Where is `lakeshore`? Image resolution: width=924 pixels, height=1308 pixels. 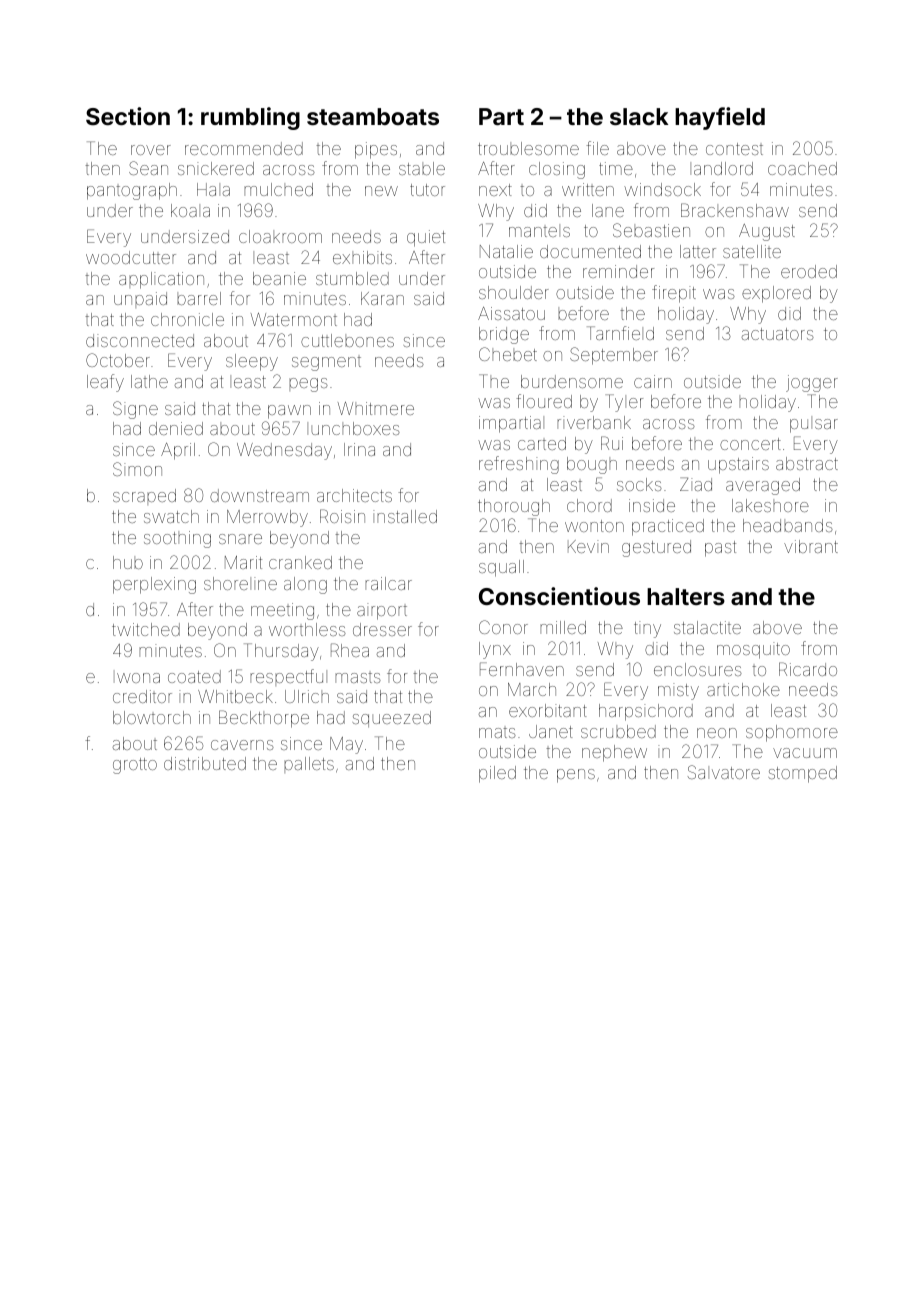 lakeshore is located at coordinates (770, 505).
